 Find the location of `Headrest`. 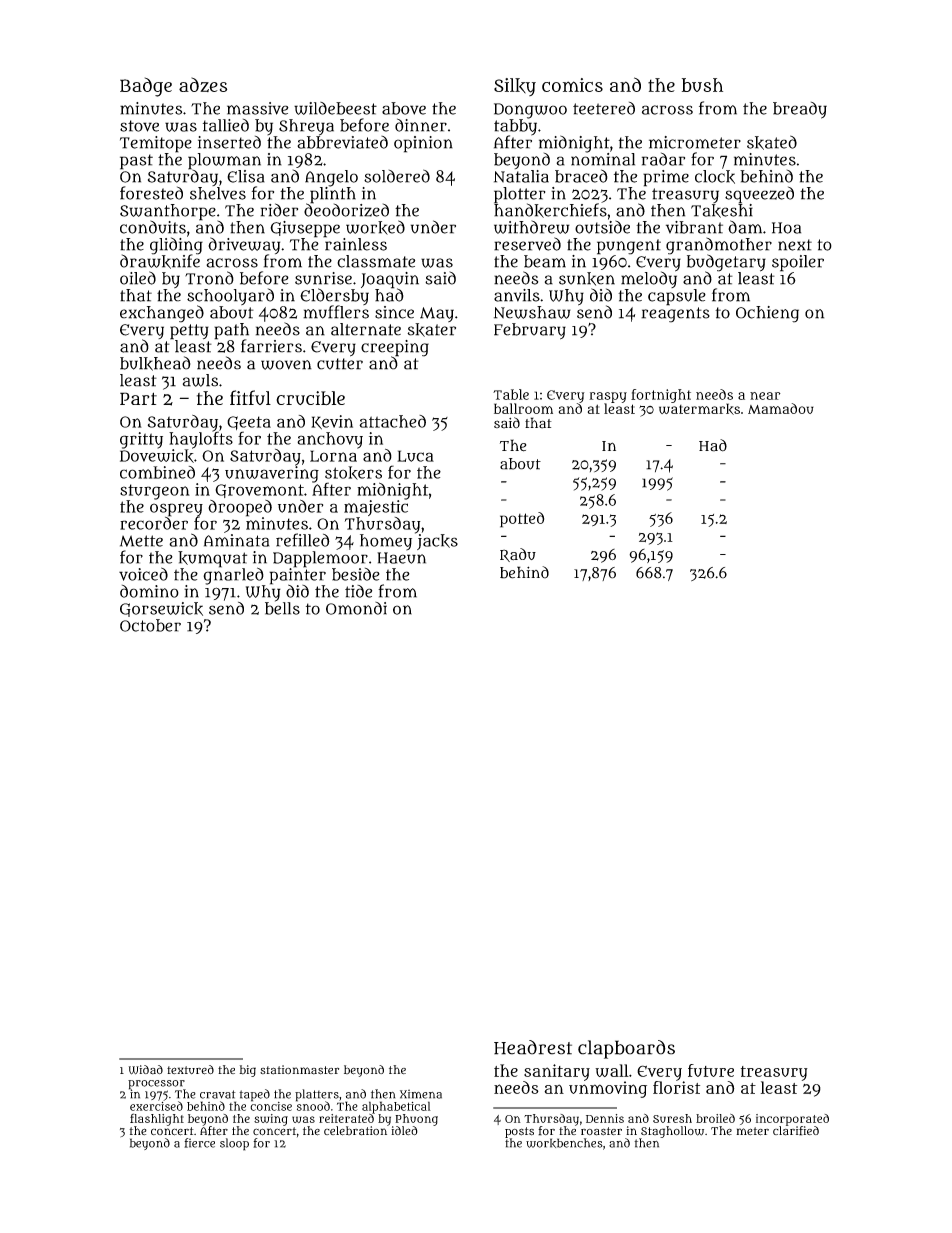

Headrest is located at coordinates (533, 1047).
